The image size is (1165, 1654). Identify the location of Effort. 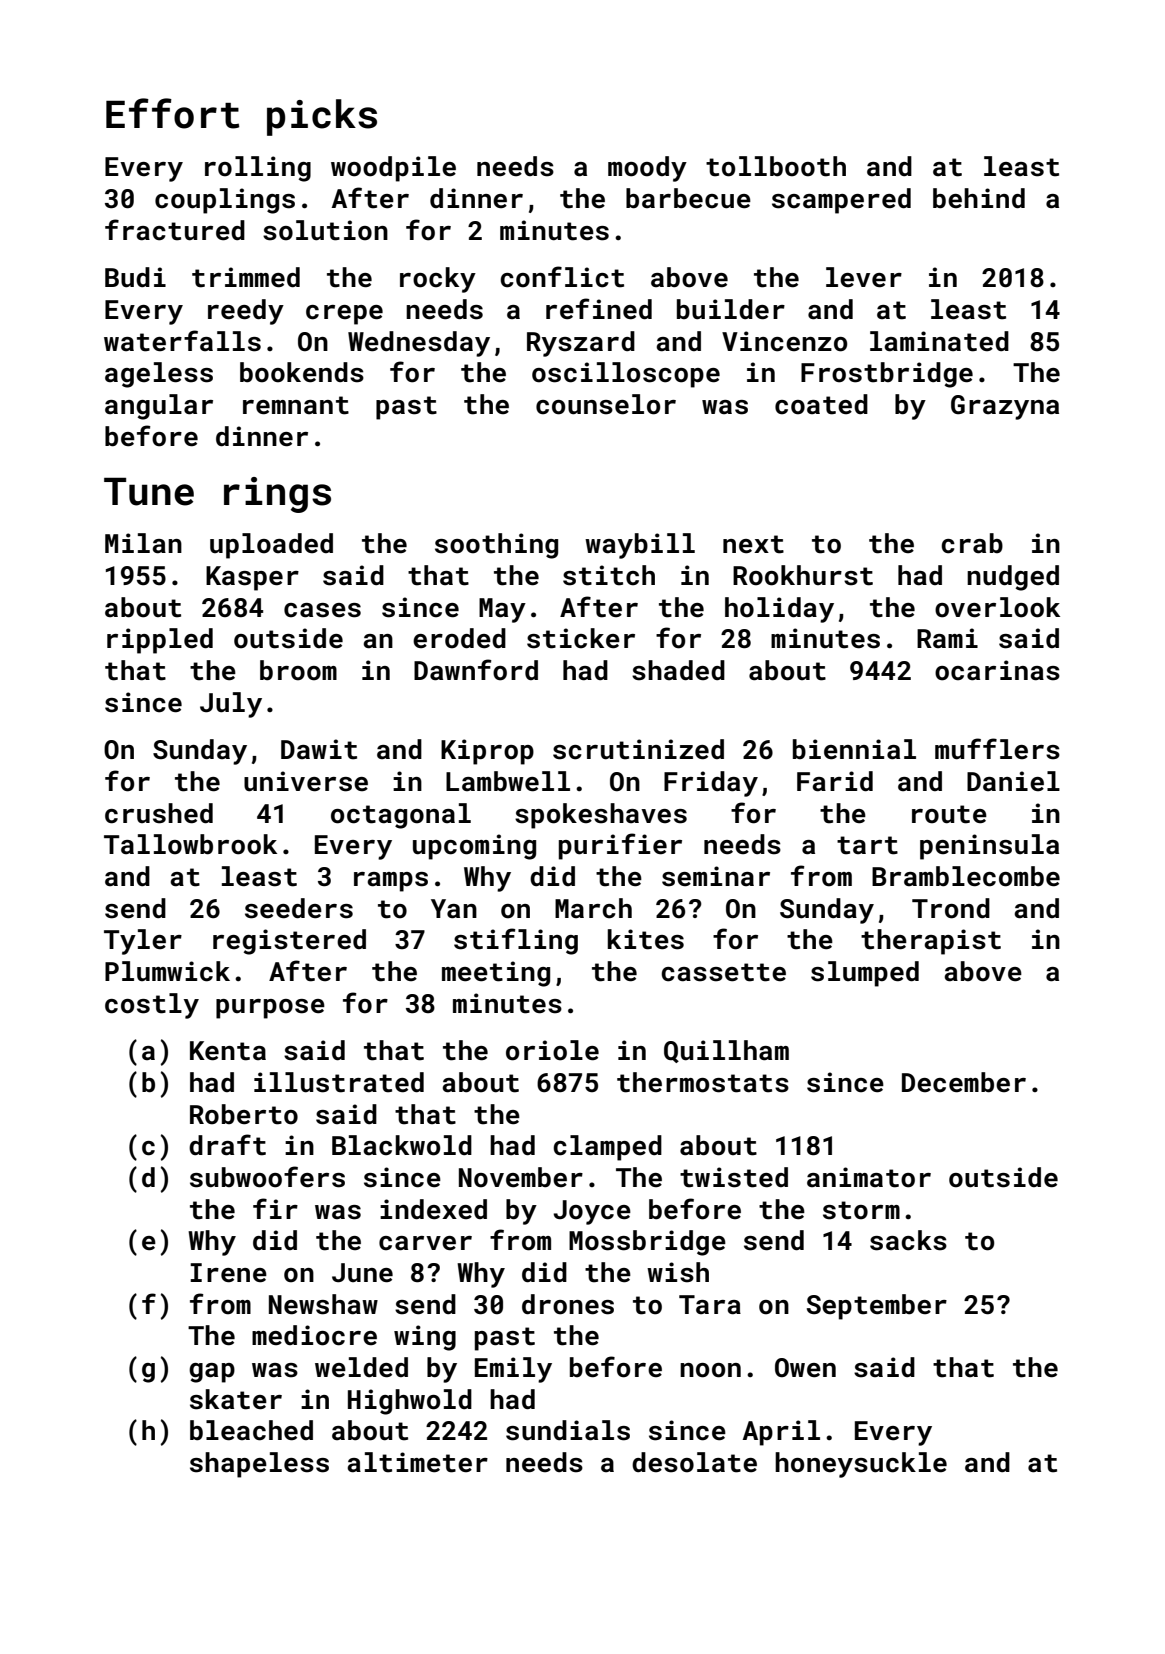
(173, 113).
